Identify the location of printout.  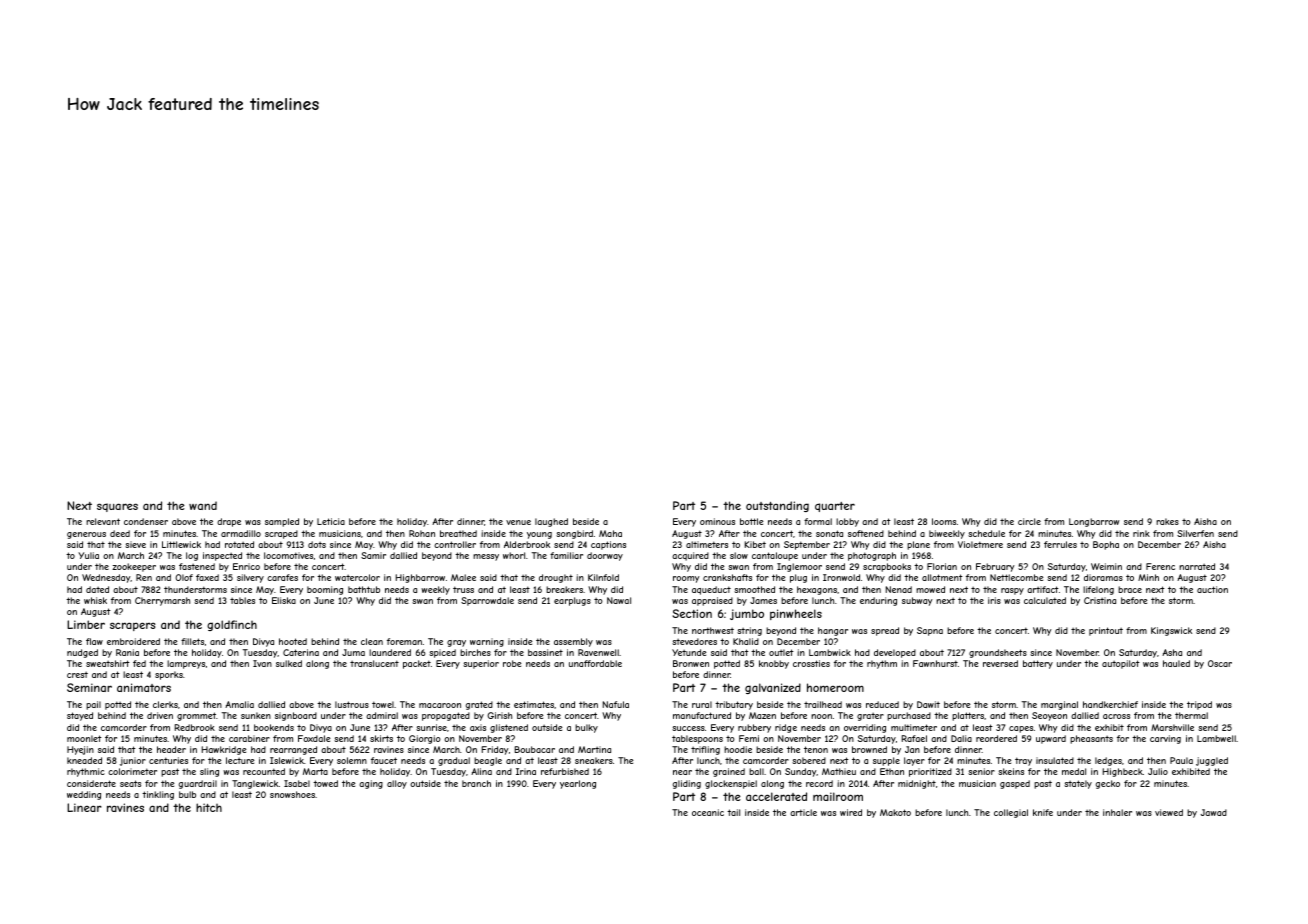
(1106, 631).
